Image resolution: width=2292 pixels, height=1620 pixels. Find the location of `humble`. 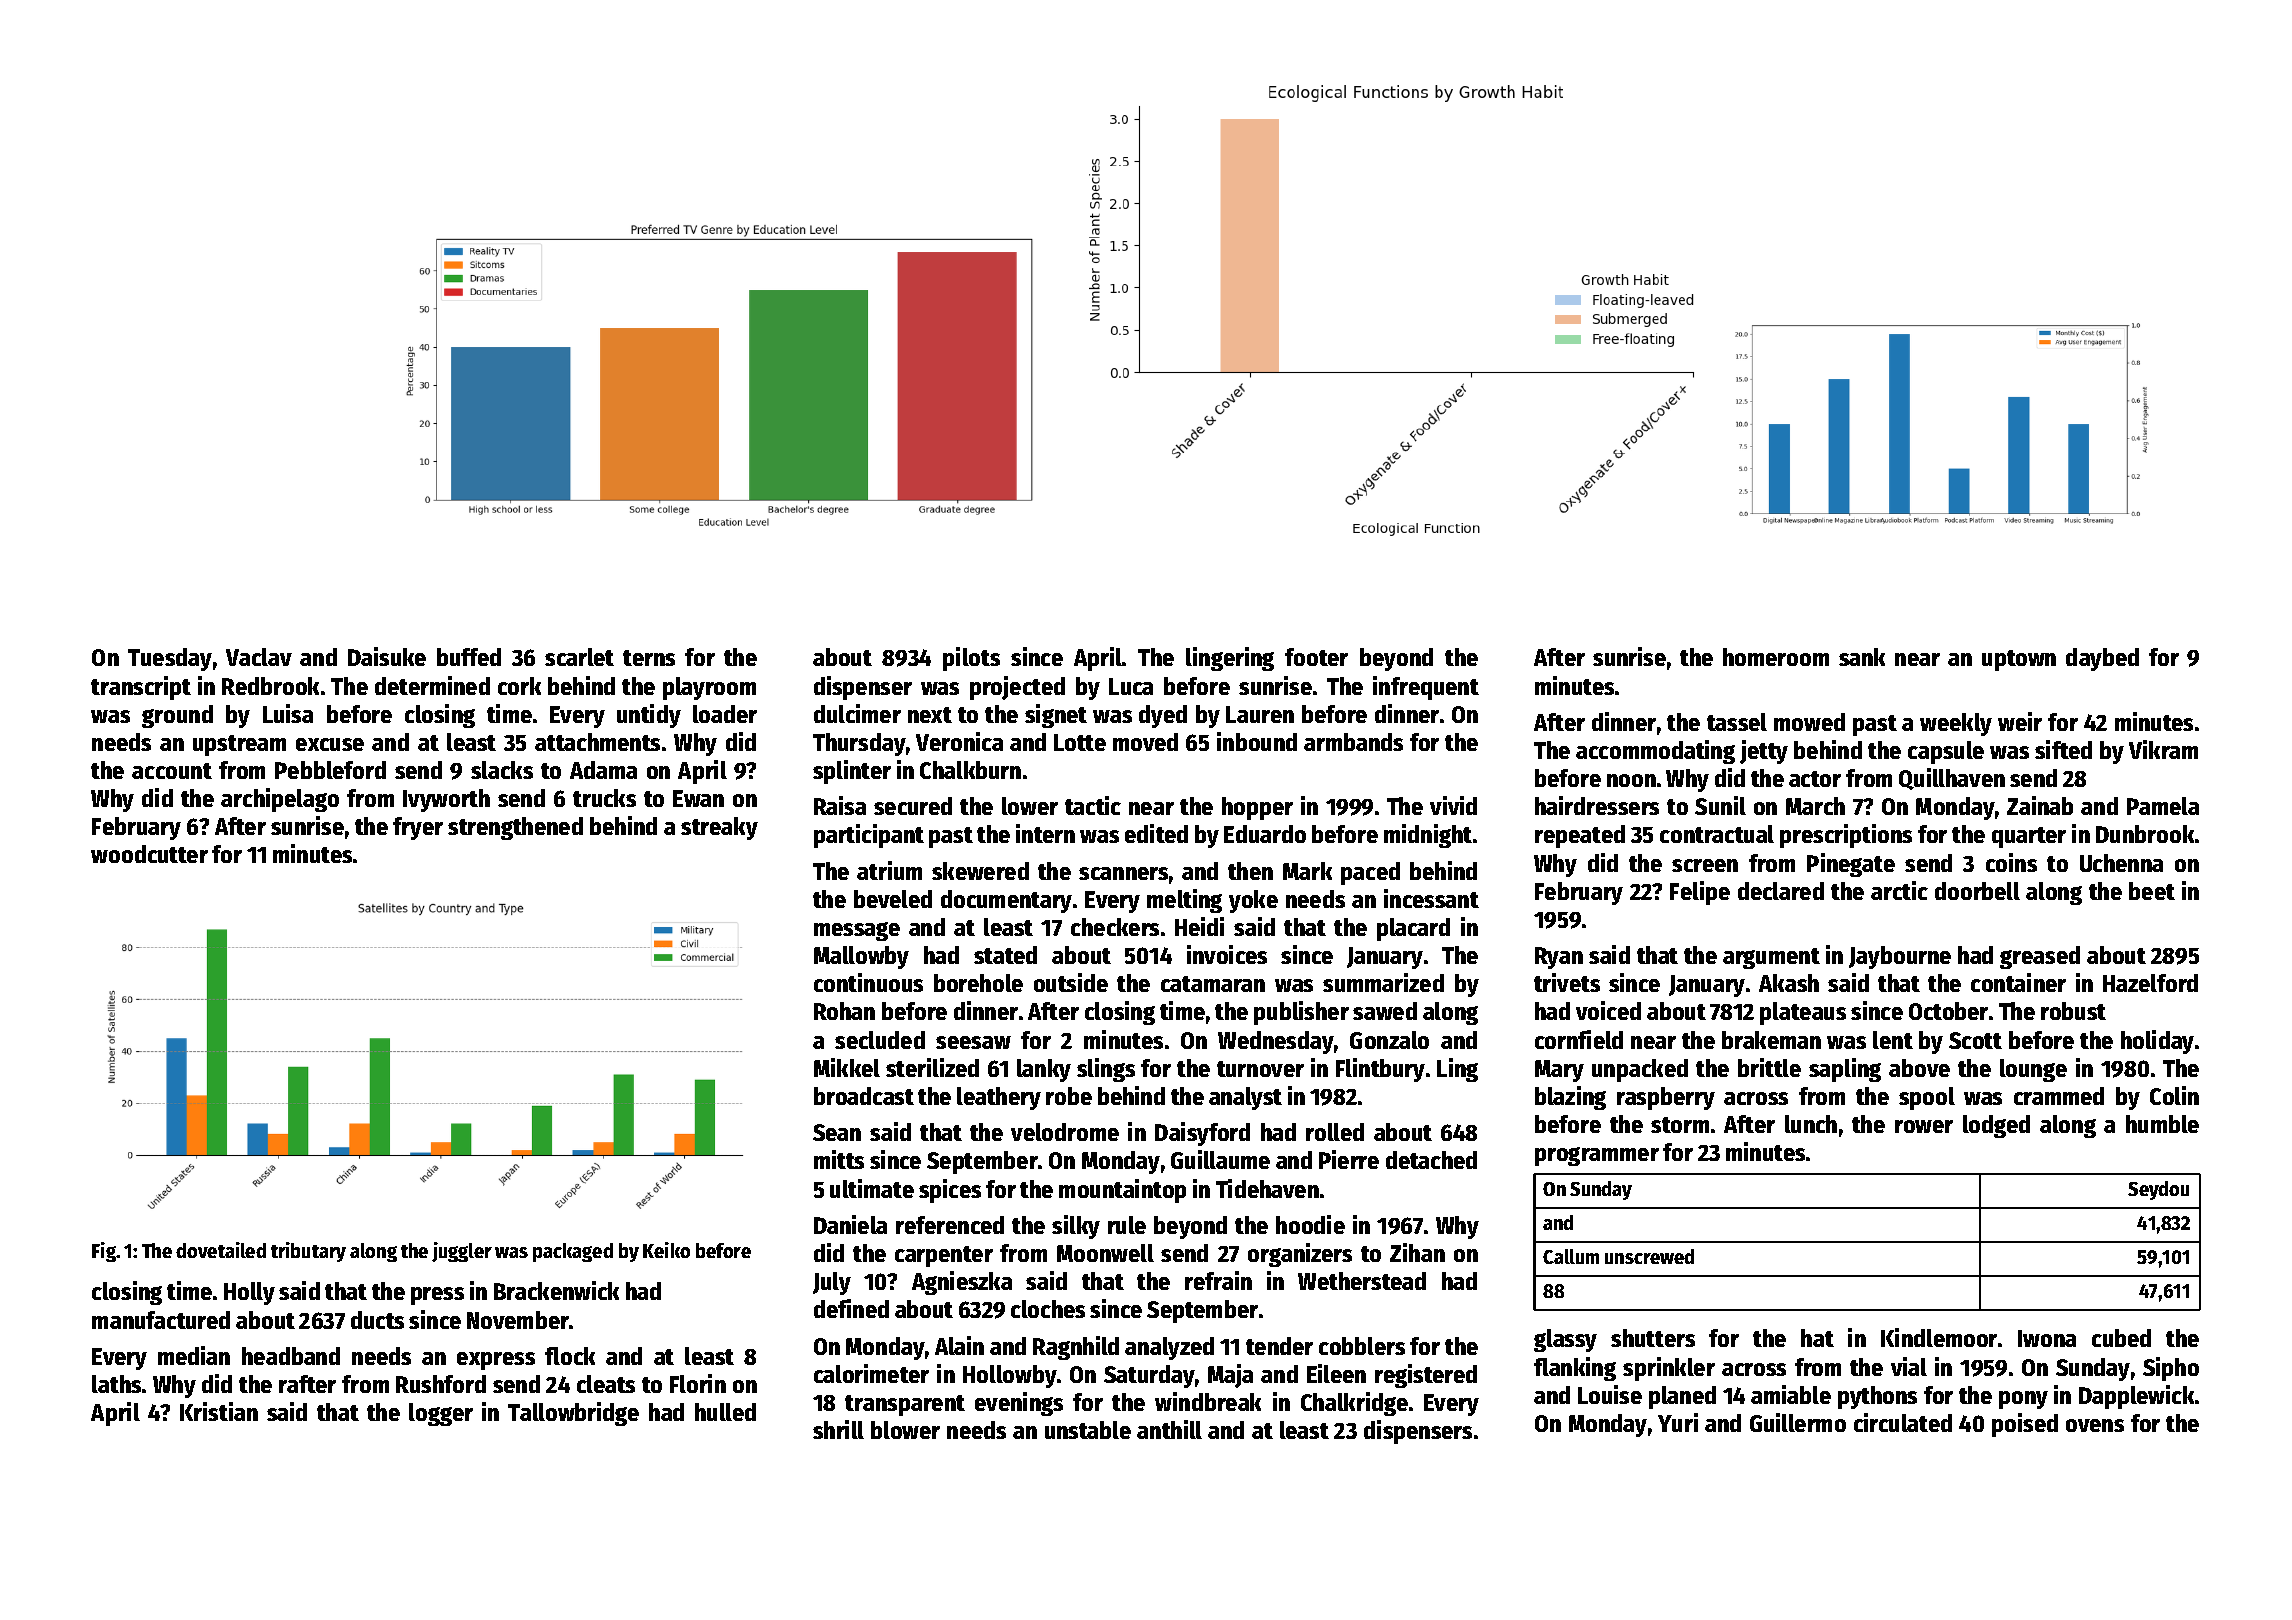

humble is located at coordinates (2162, 1124).
